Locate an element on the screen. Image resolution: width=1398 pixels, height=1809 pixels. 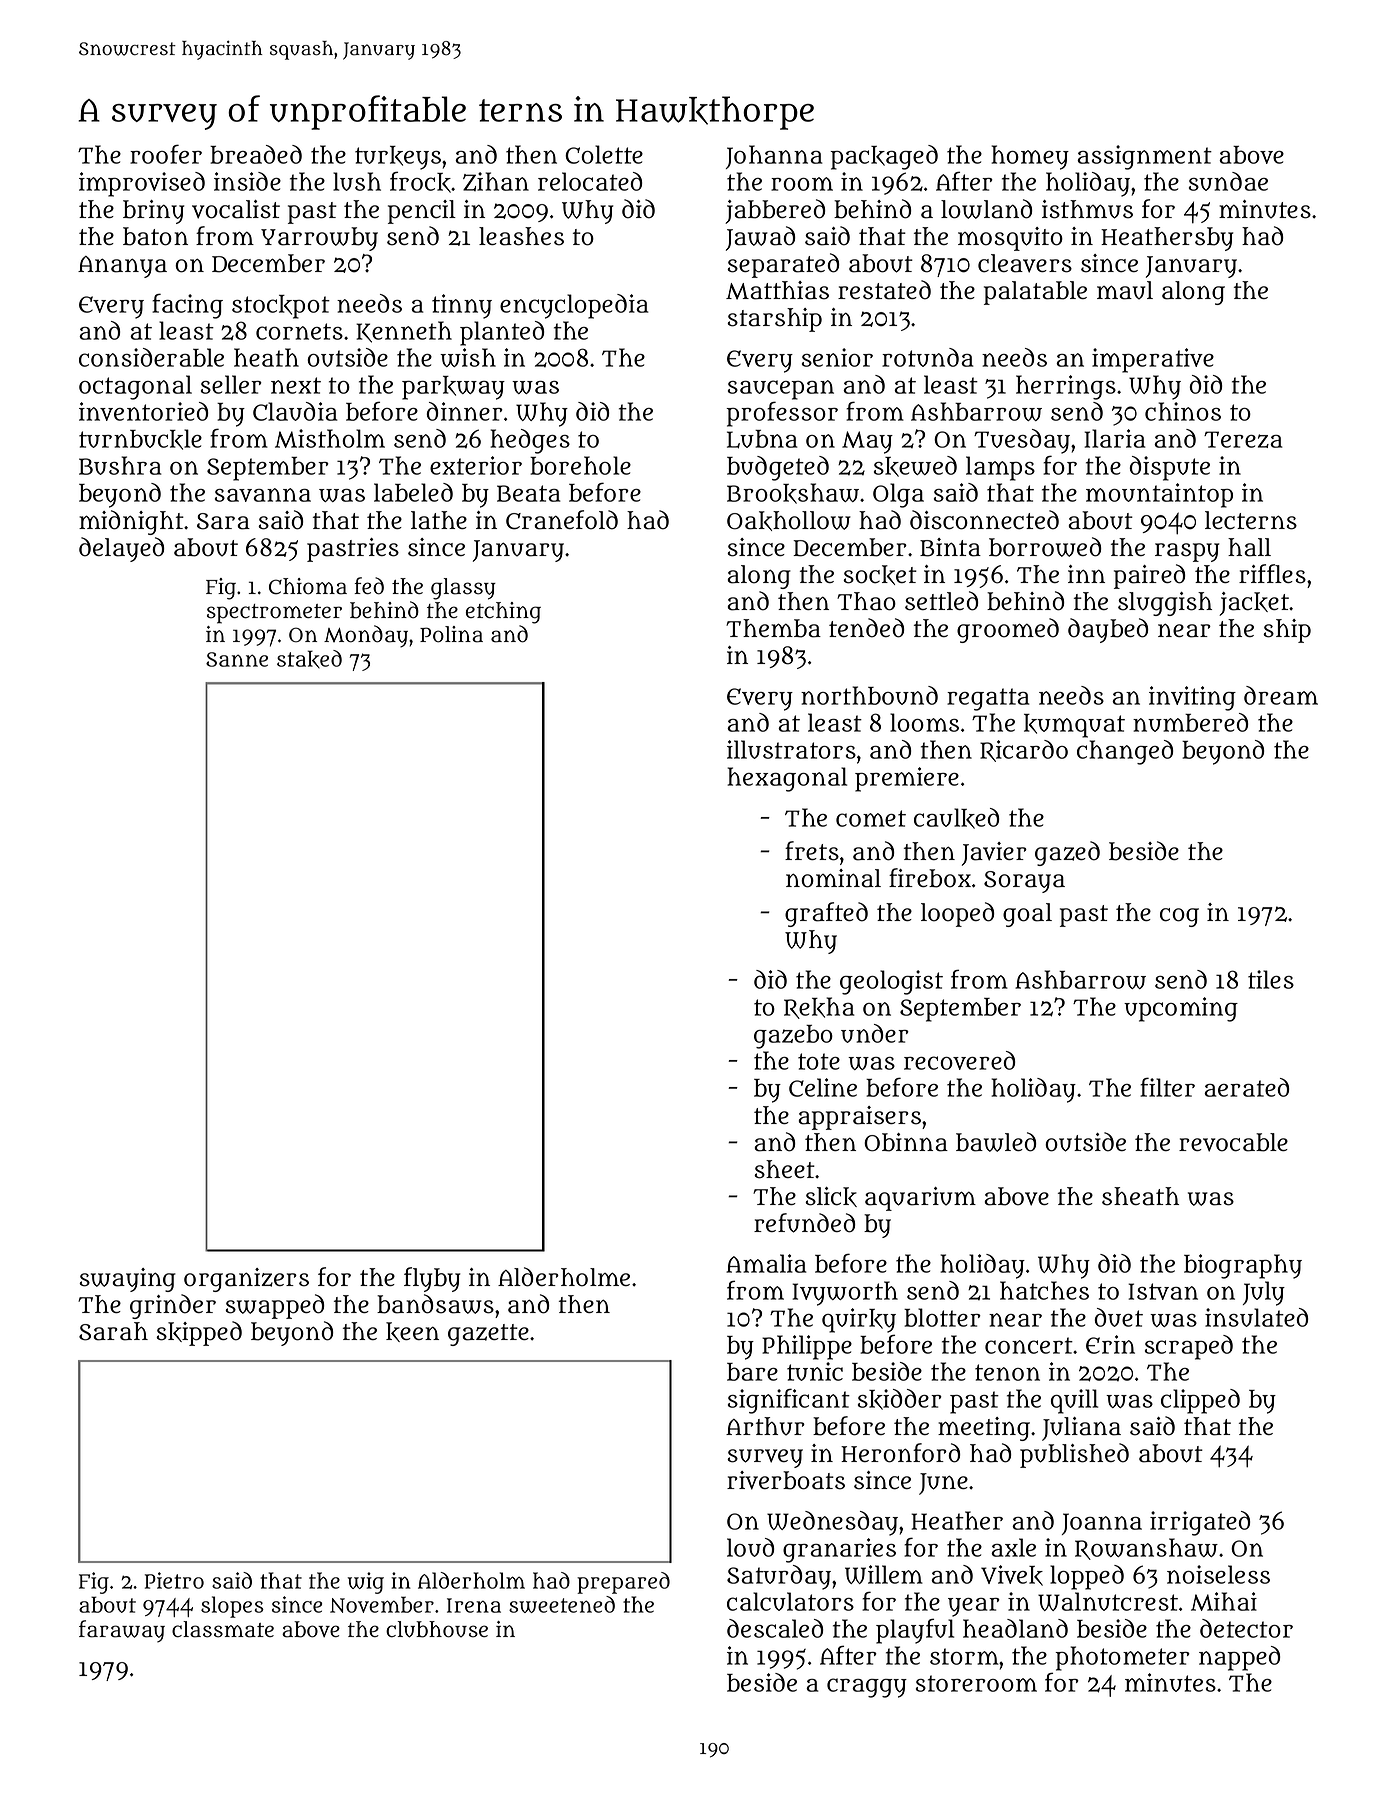
aerated is located at coordinates (1246, 1087).
